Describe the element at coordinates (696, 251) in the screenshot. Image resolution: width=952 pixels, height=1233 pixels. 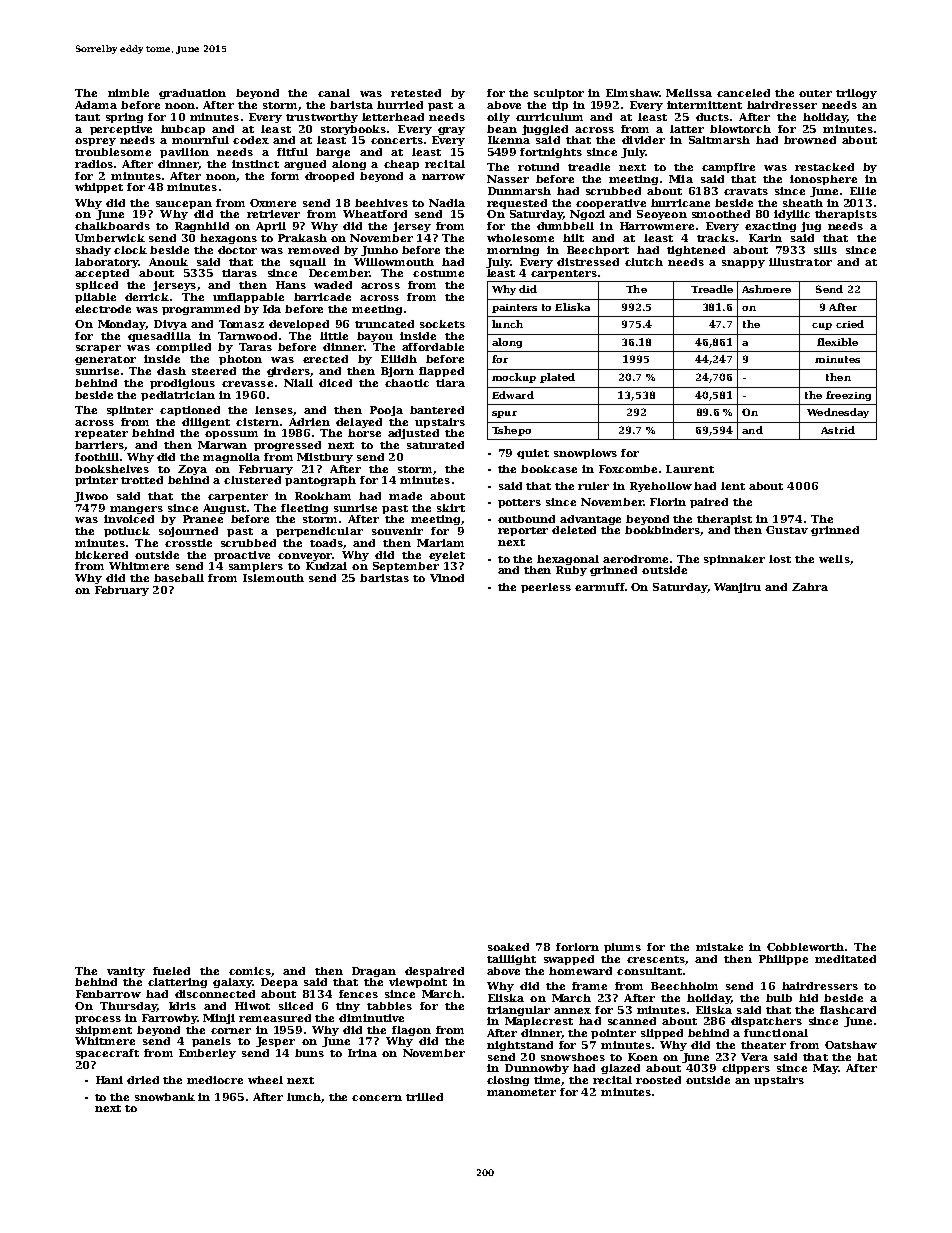
I see `tightened` at that location.
